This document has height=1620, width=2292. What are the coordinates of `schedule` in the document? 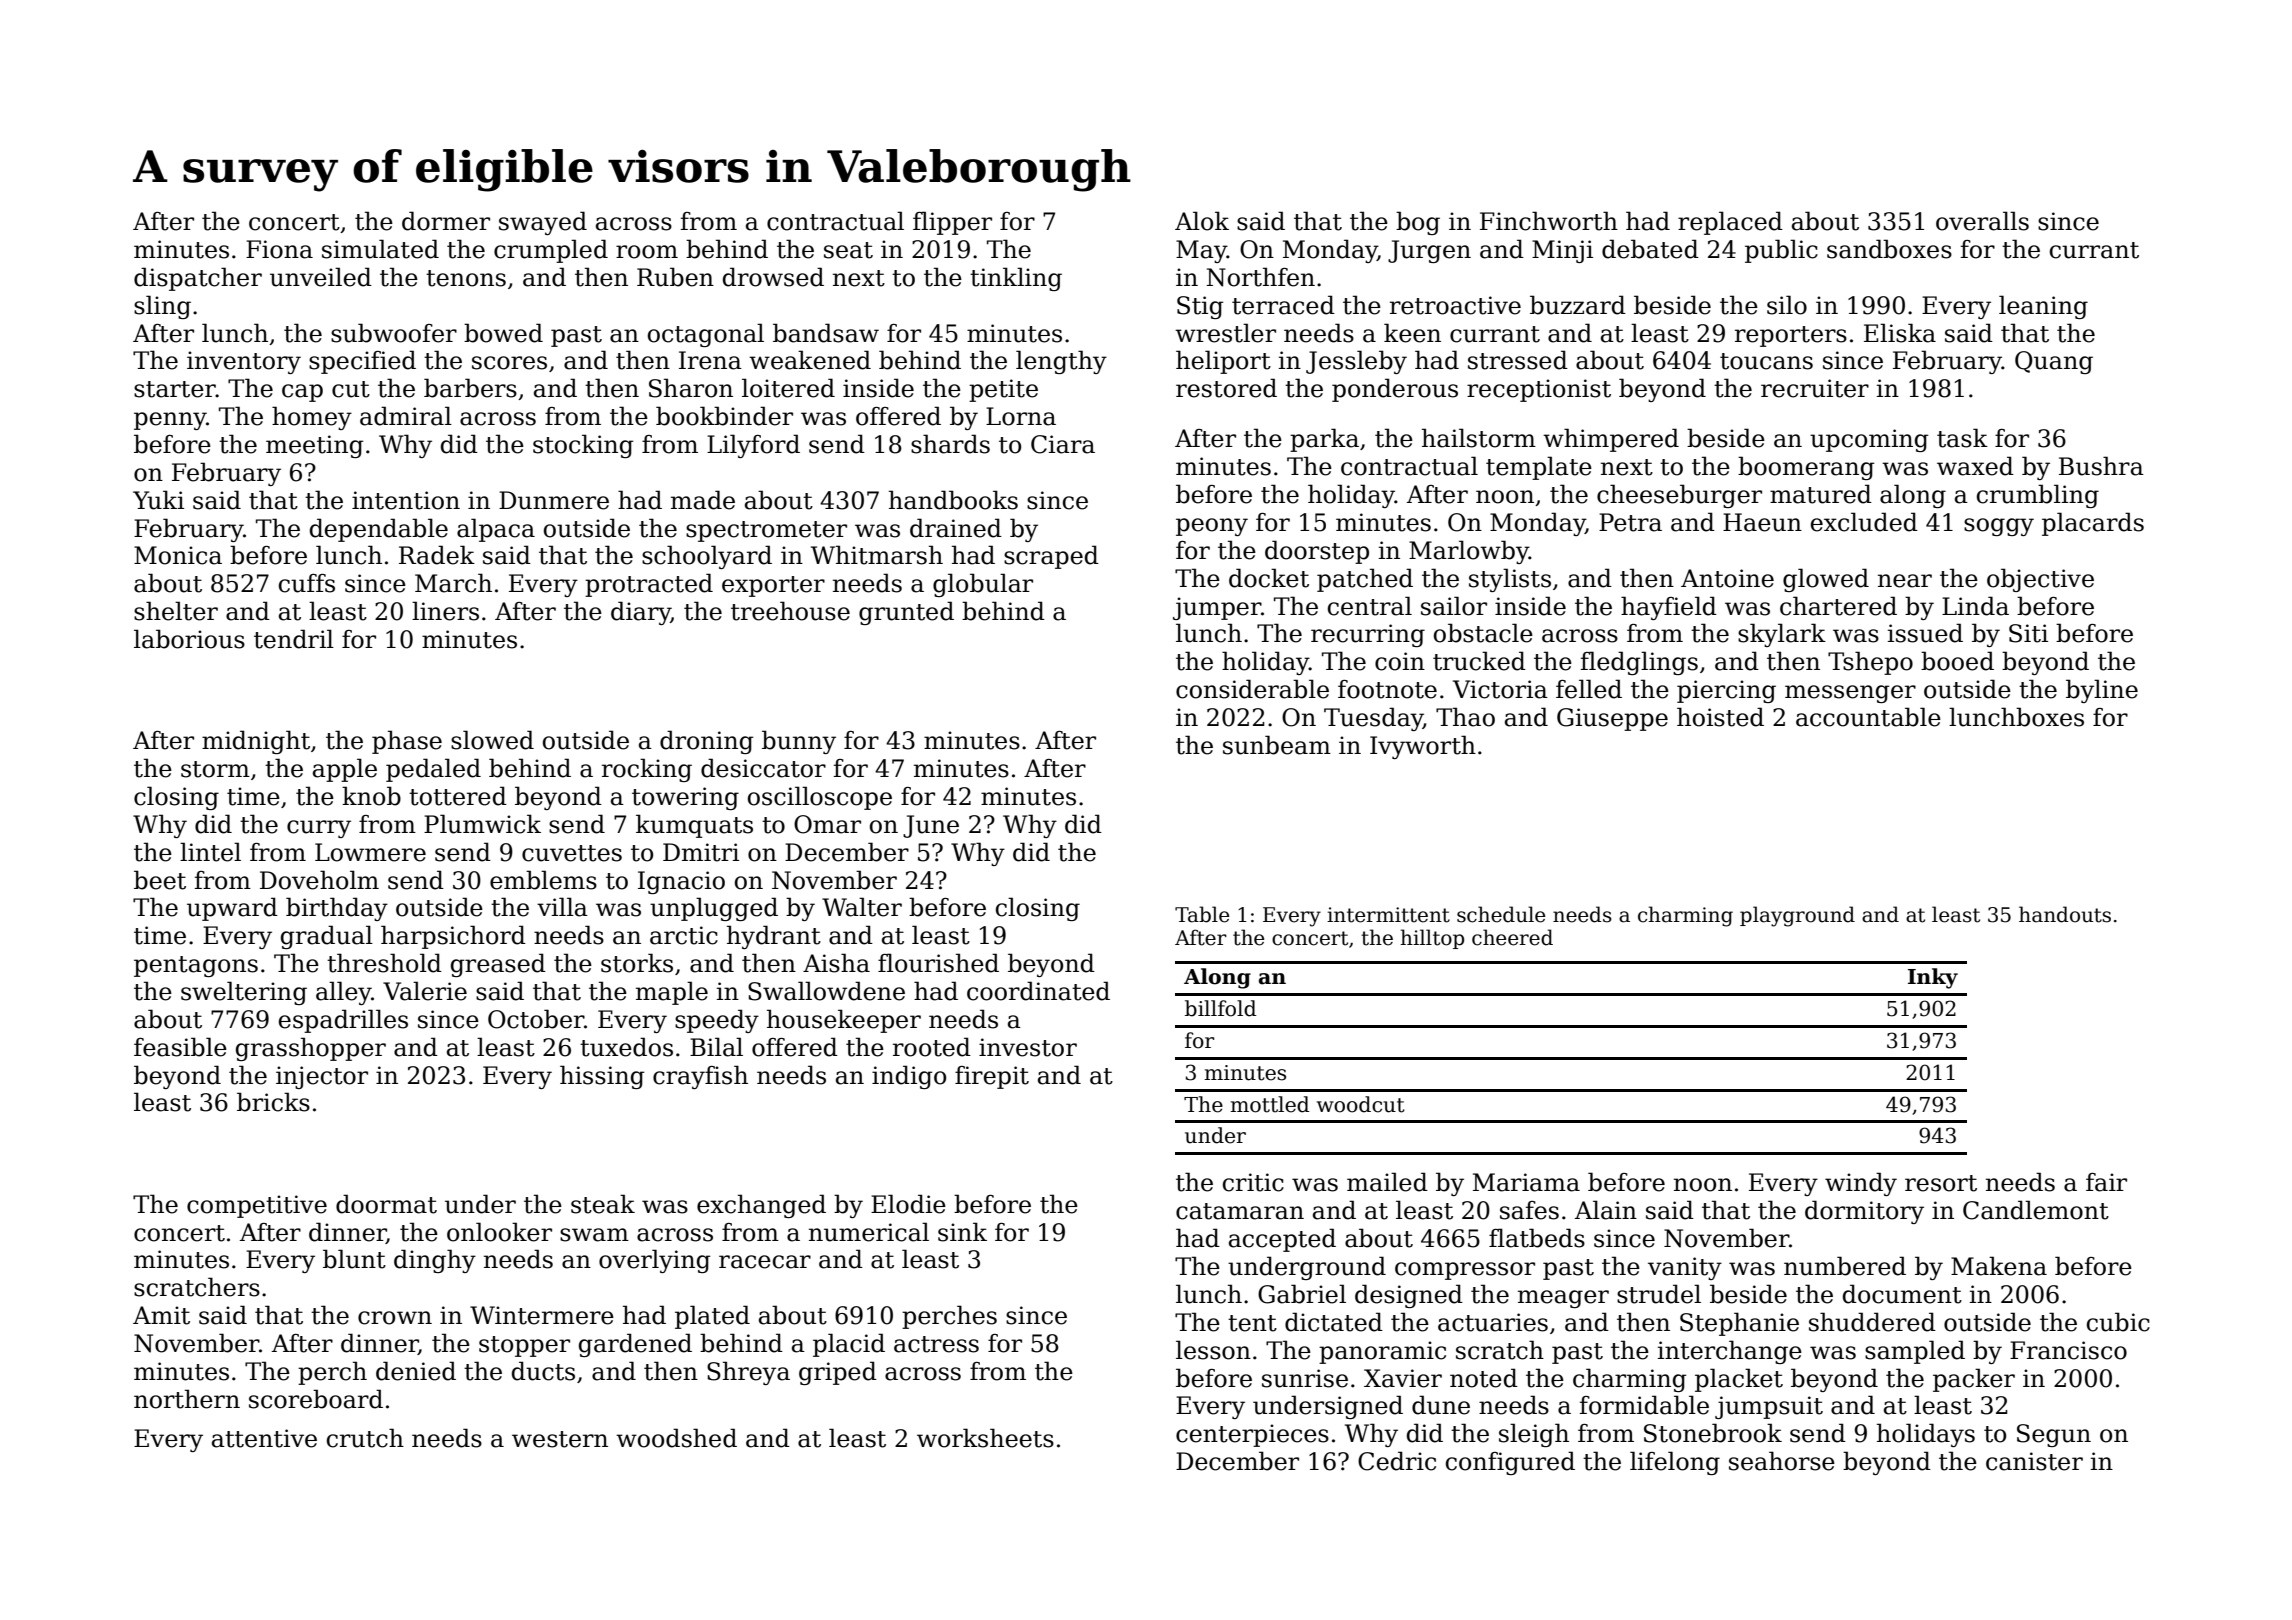 It's located at (1501, 914).
